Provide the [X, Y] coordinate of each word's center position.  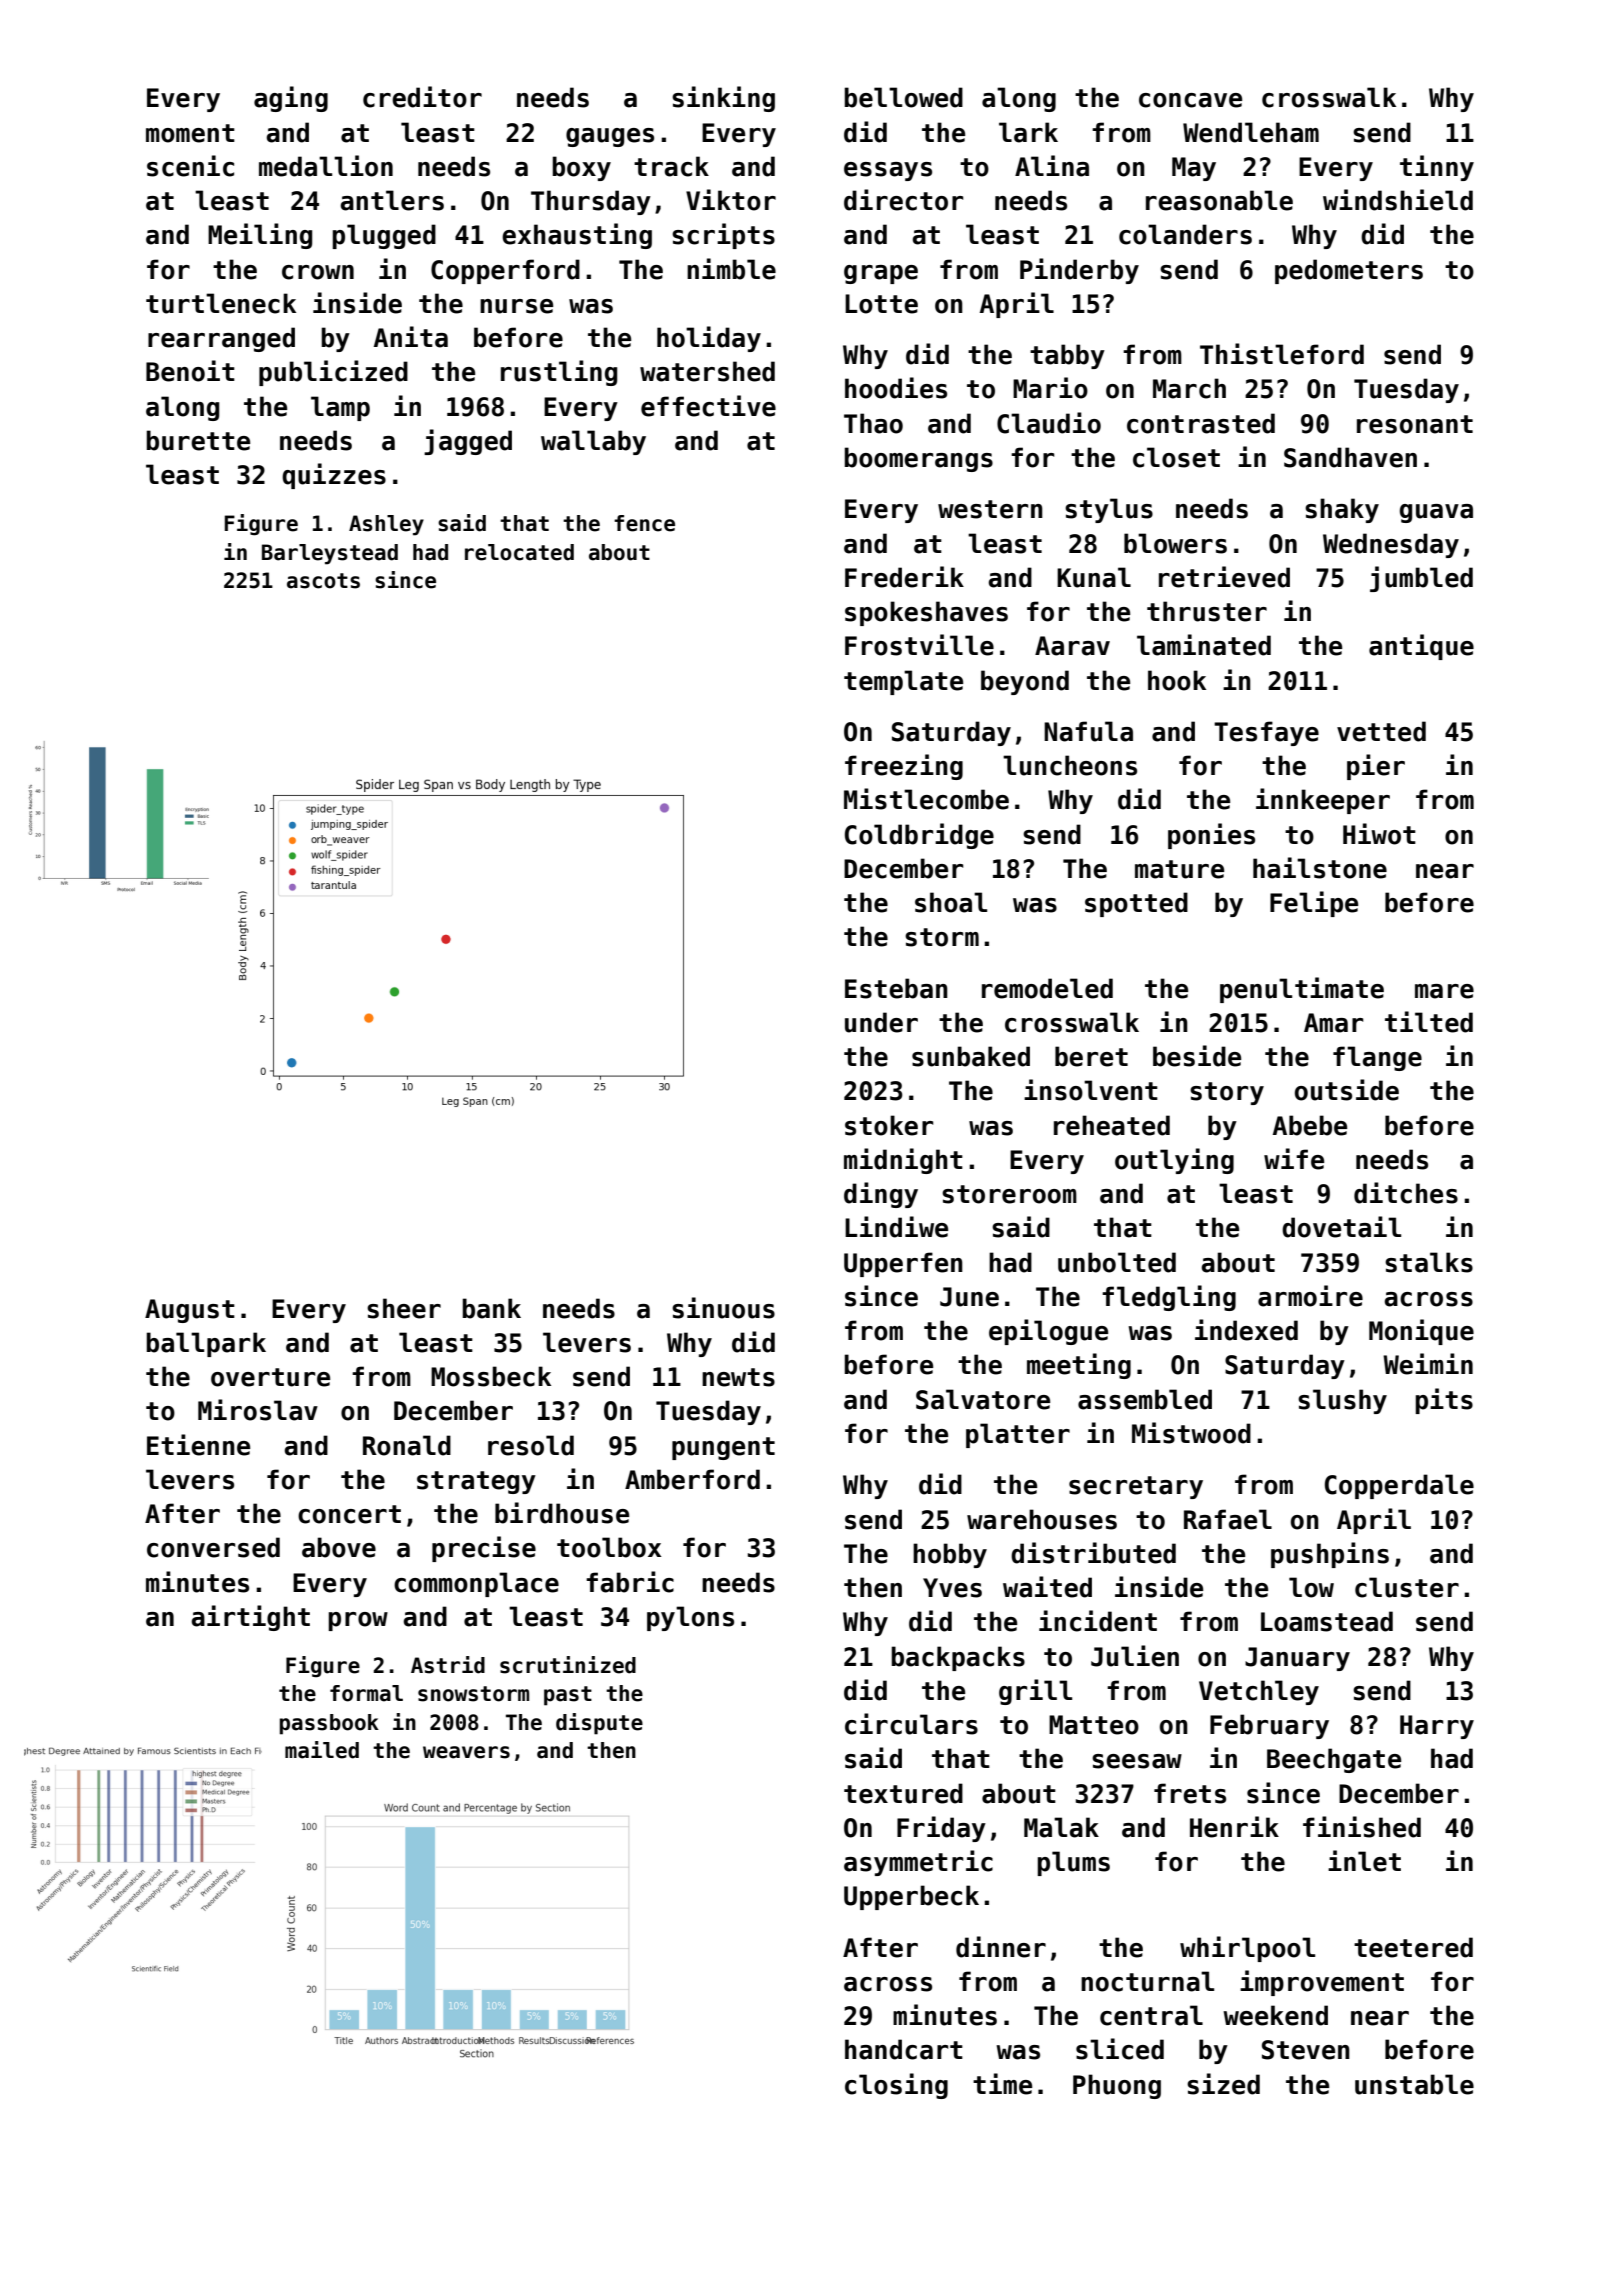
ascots [323, 581]
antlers [392, 200]
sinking [723, 99]
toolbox [609, 1547]
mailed [322, 1750]
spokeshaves [926, 613]
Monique [1421, 1332]
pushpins [1330, 1555]
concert [349, 1514]
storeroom [1009, 1194]
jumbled [1421, 579]
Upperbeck [911, 1897]
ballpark [206, 1344]
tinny [1437, 168]
